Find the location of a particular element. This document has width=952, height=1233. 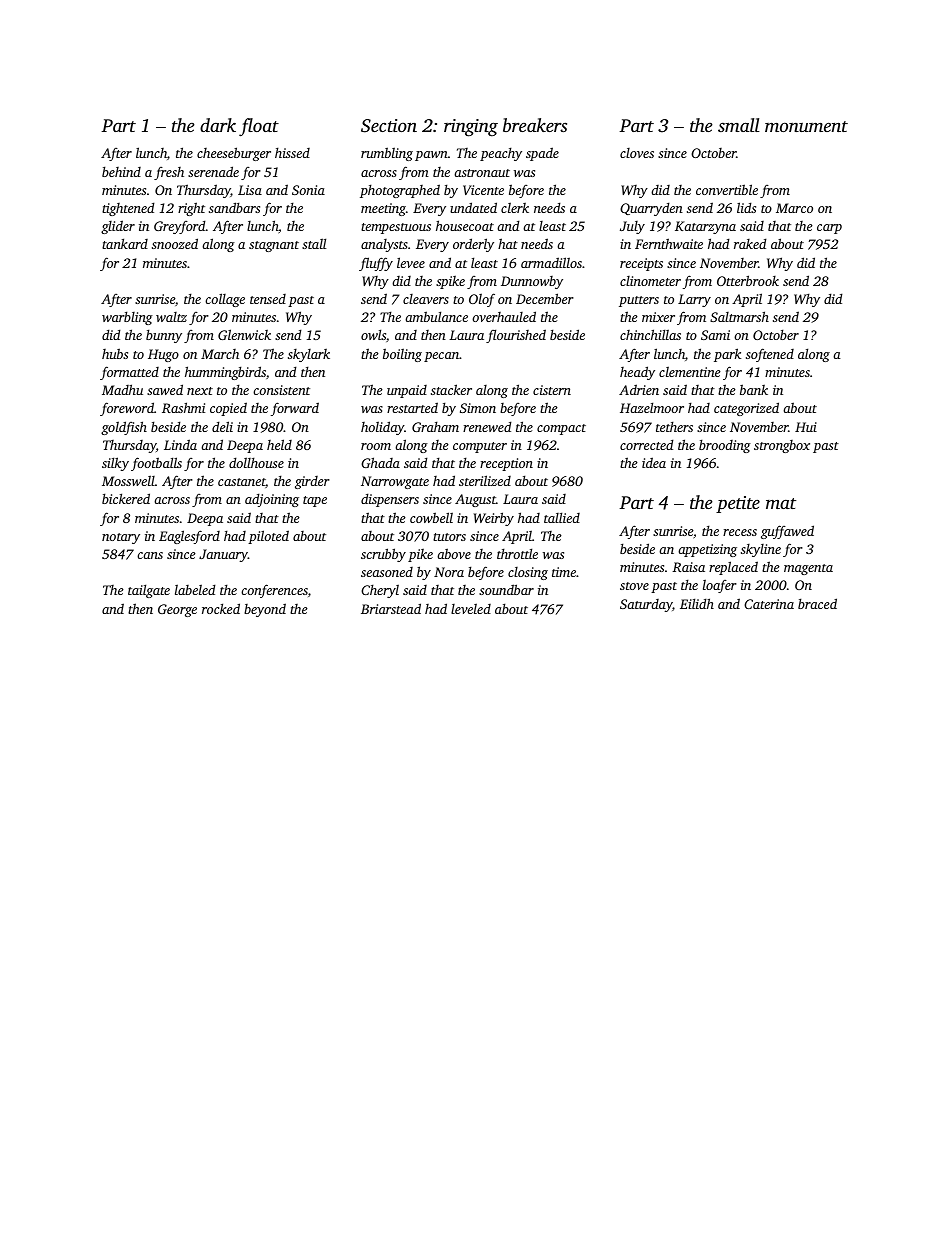

guffawed is located at coordinates (787, 532).
